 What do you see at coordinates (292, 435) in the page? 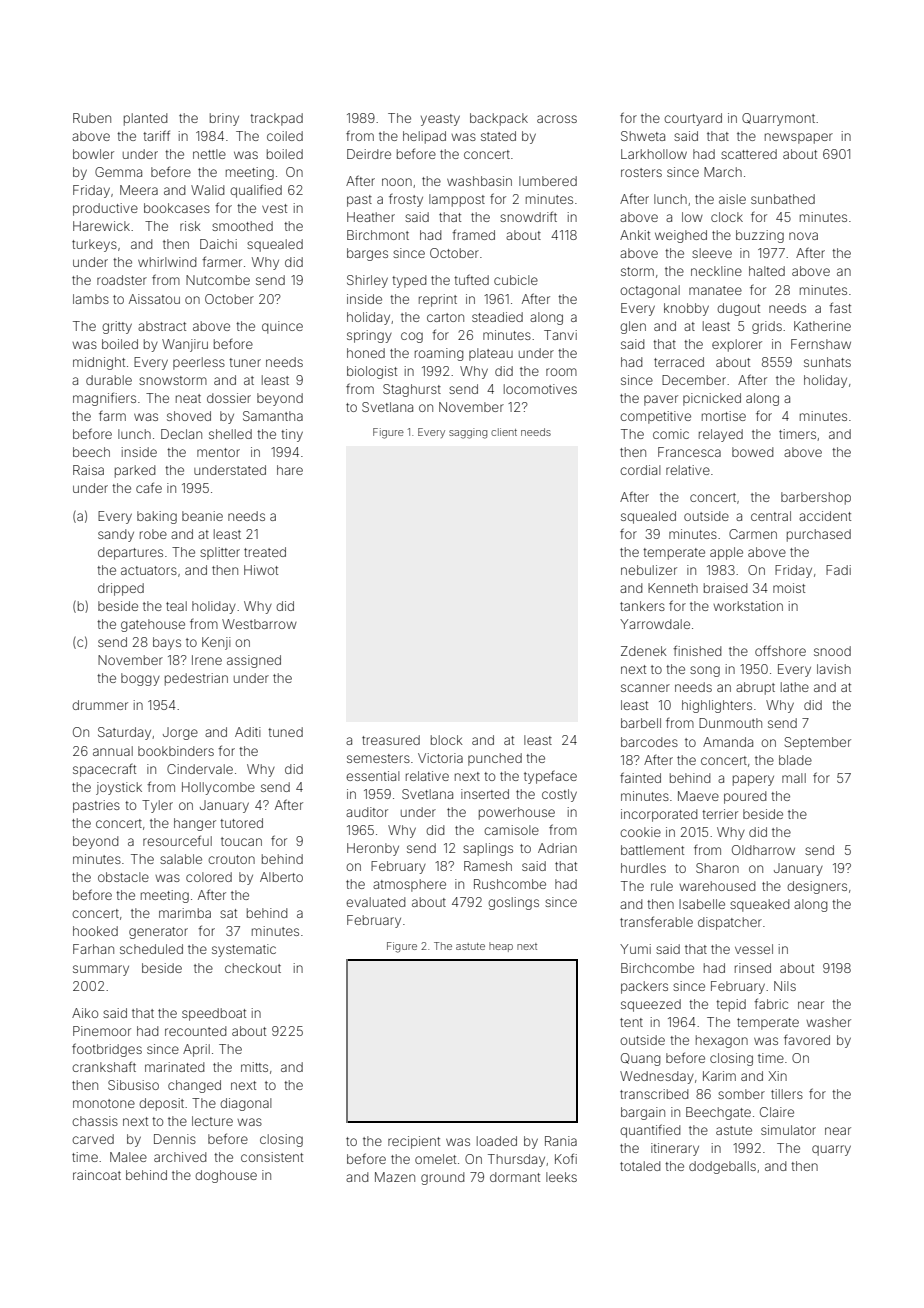
I see `tiny` at bounding box center [292, 435].
